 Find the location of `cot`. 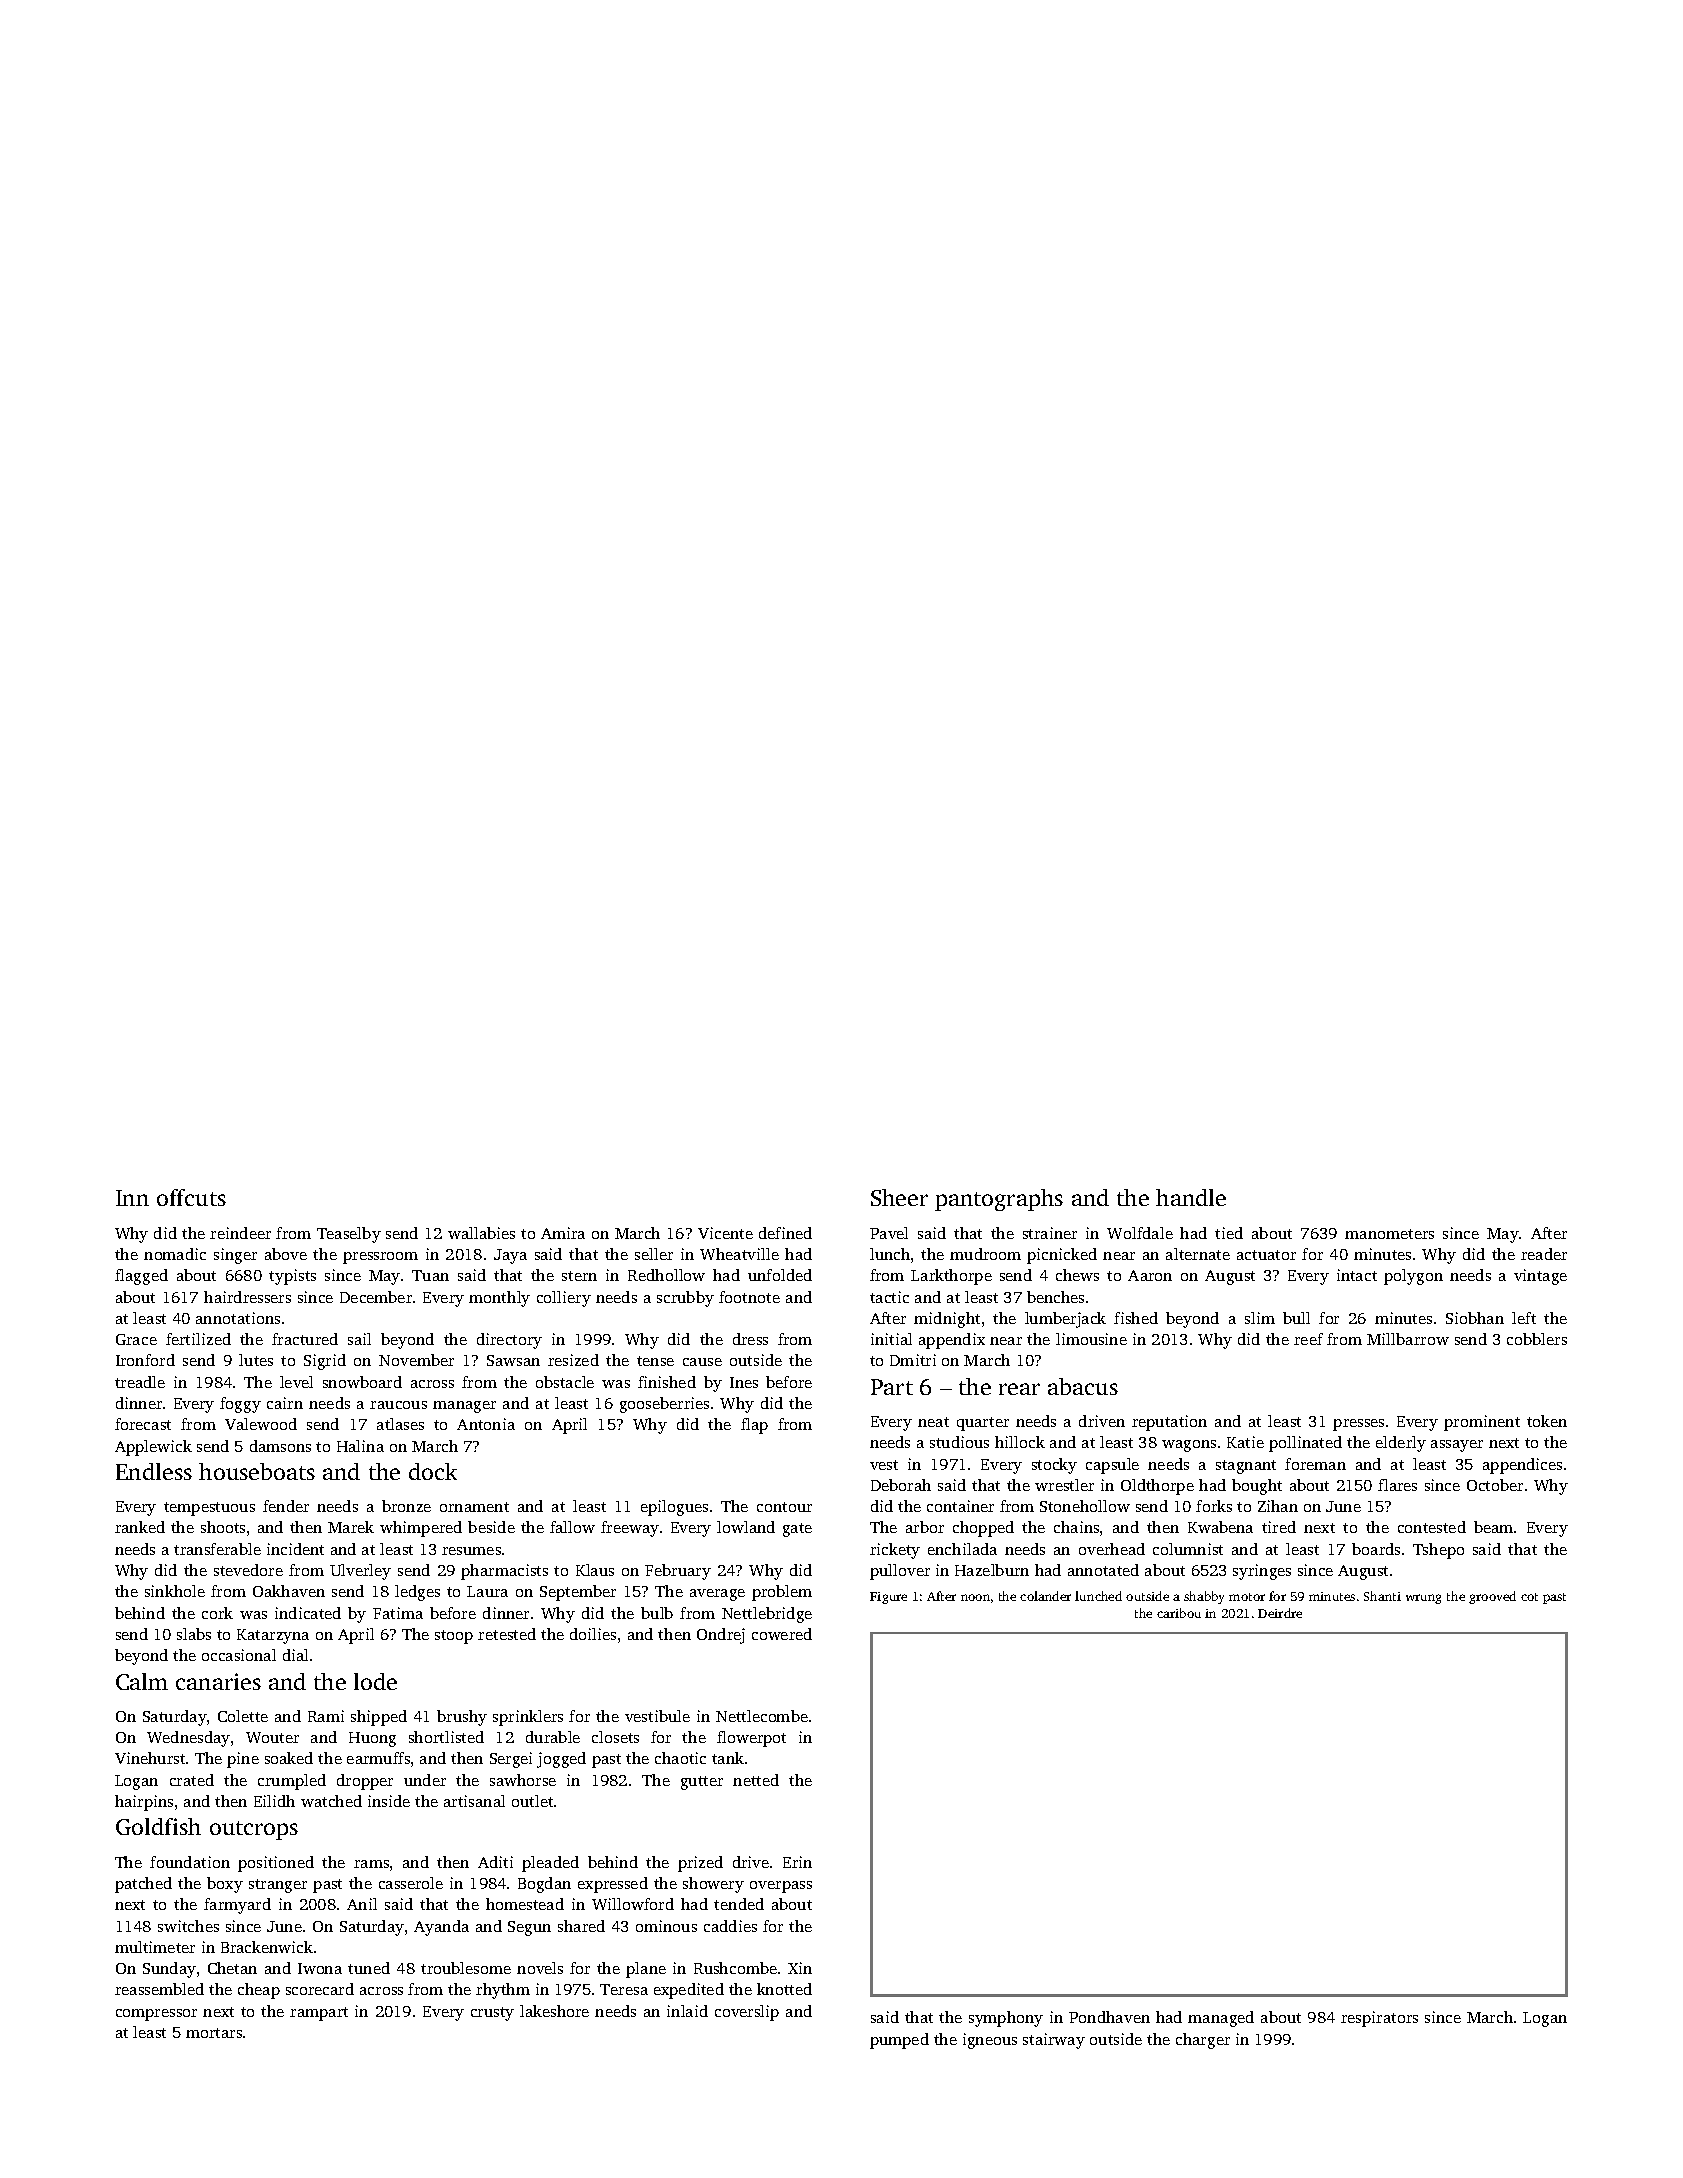

cot is located at coordinates (1529, 1597).
